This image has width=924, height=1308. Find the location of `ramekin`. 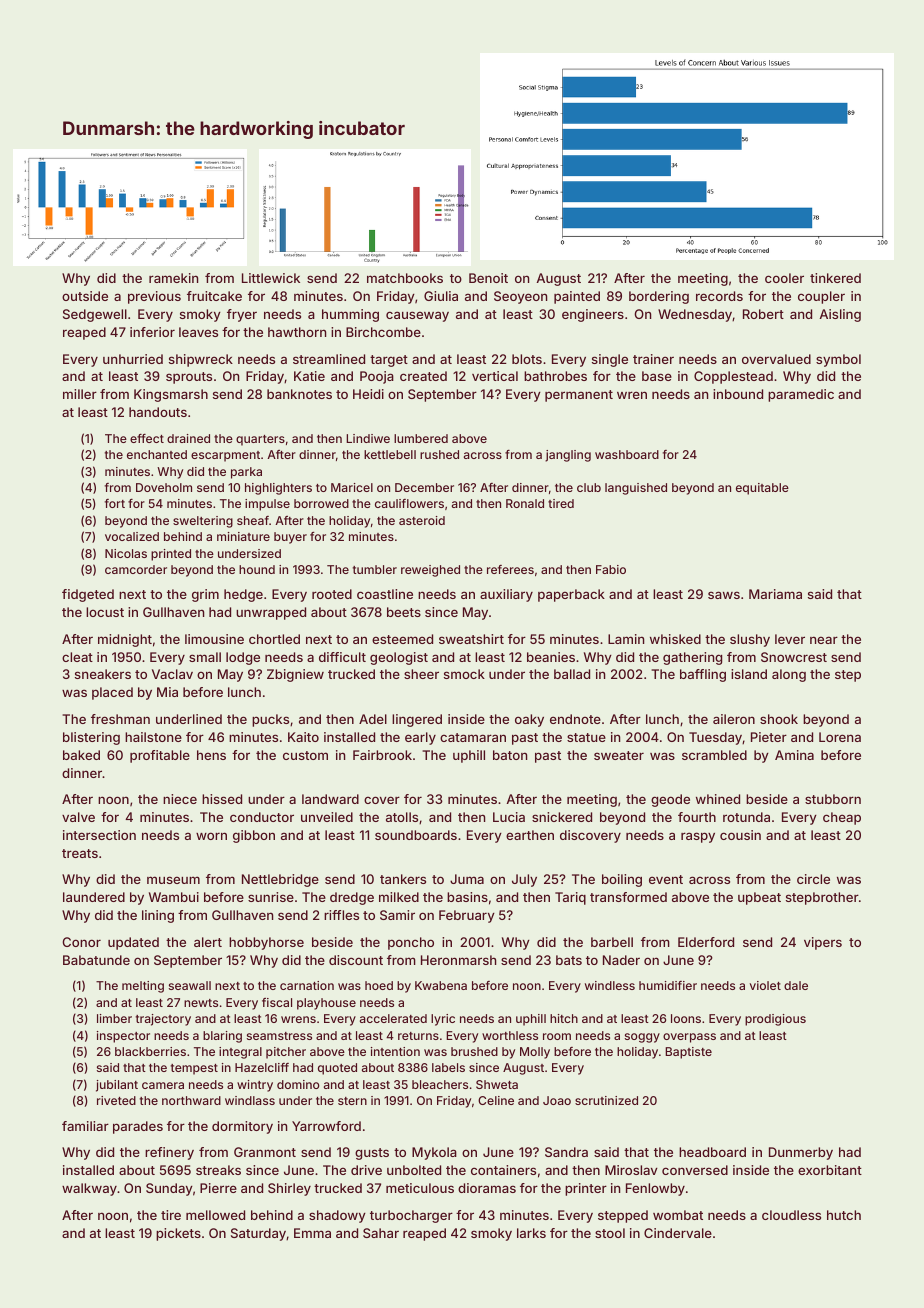

ramekin is located at coordinates (173, 278).
